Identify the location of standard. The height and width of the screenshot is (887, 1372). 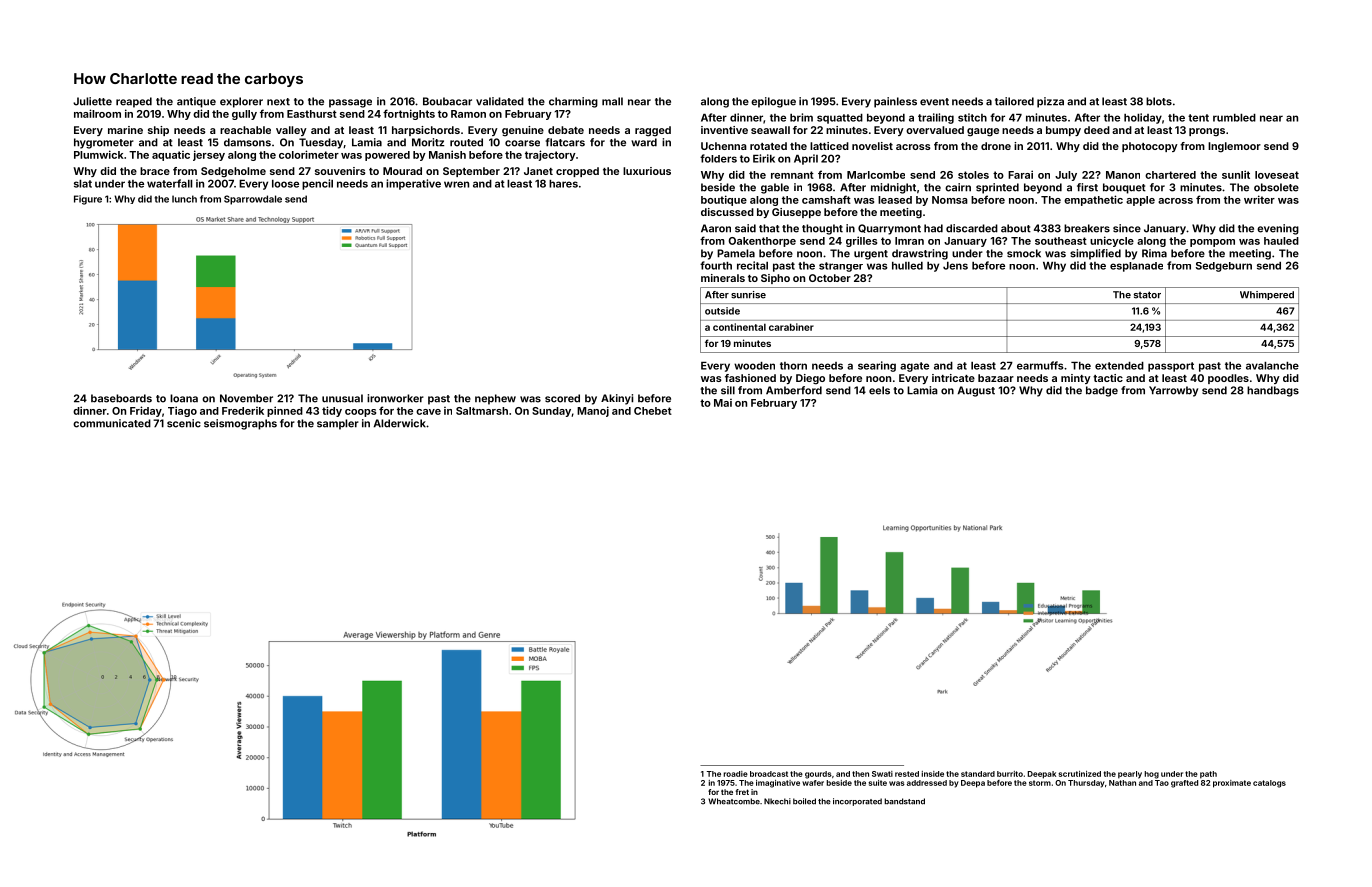
(978, 774).
